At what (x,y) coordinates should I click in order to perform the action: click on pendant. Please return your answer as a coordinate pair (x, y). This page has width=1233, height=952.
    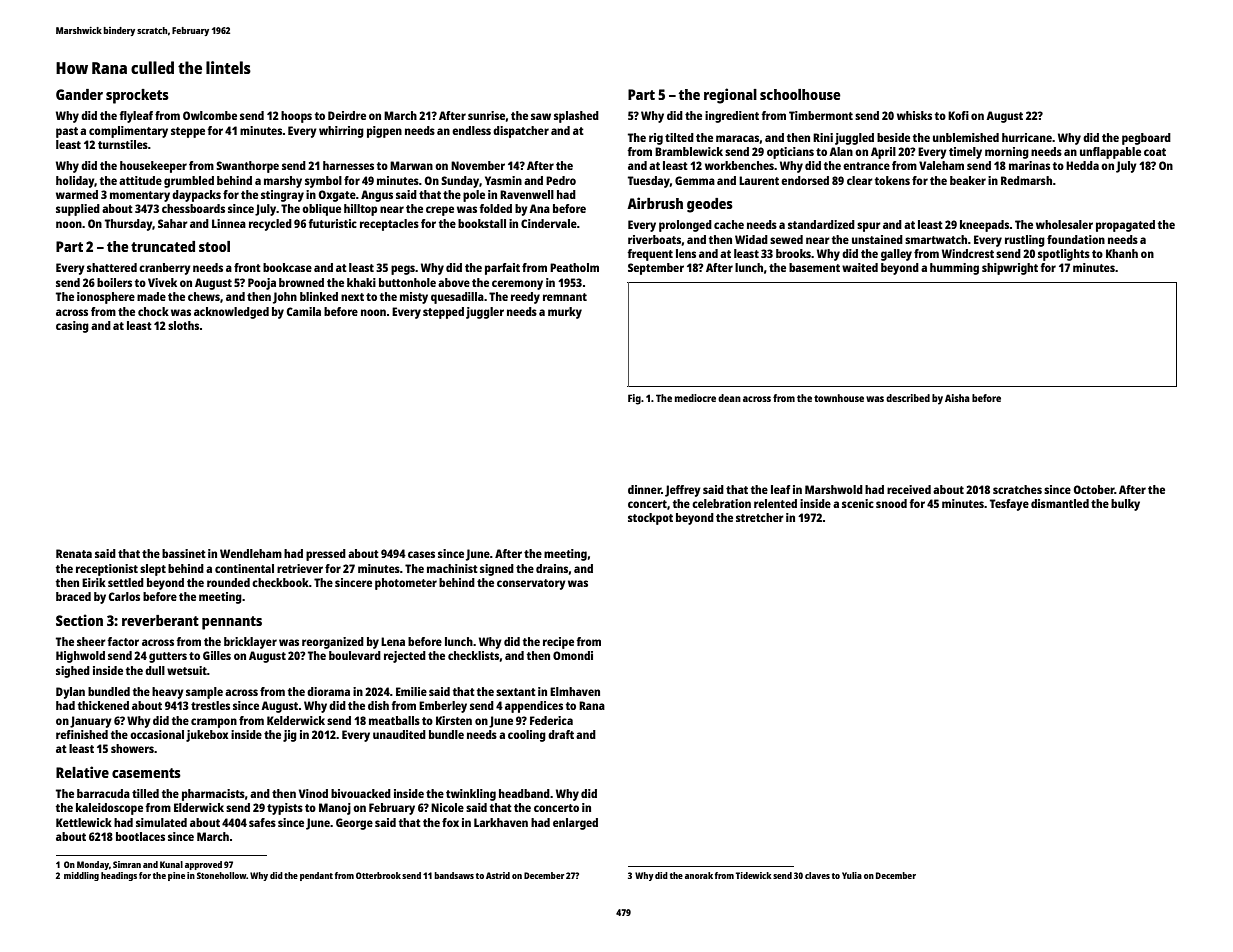
    Looking at the image, I should click on (316, 876).
